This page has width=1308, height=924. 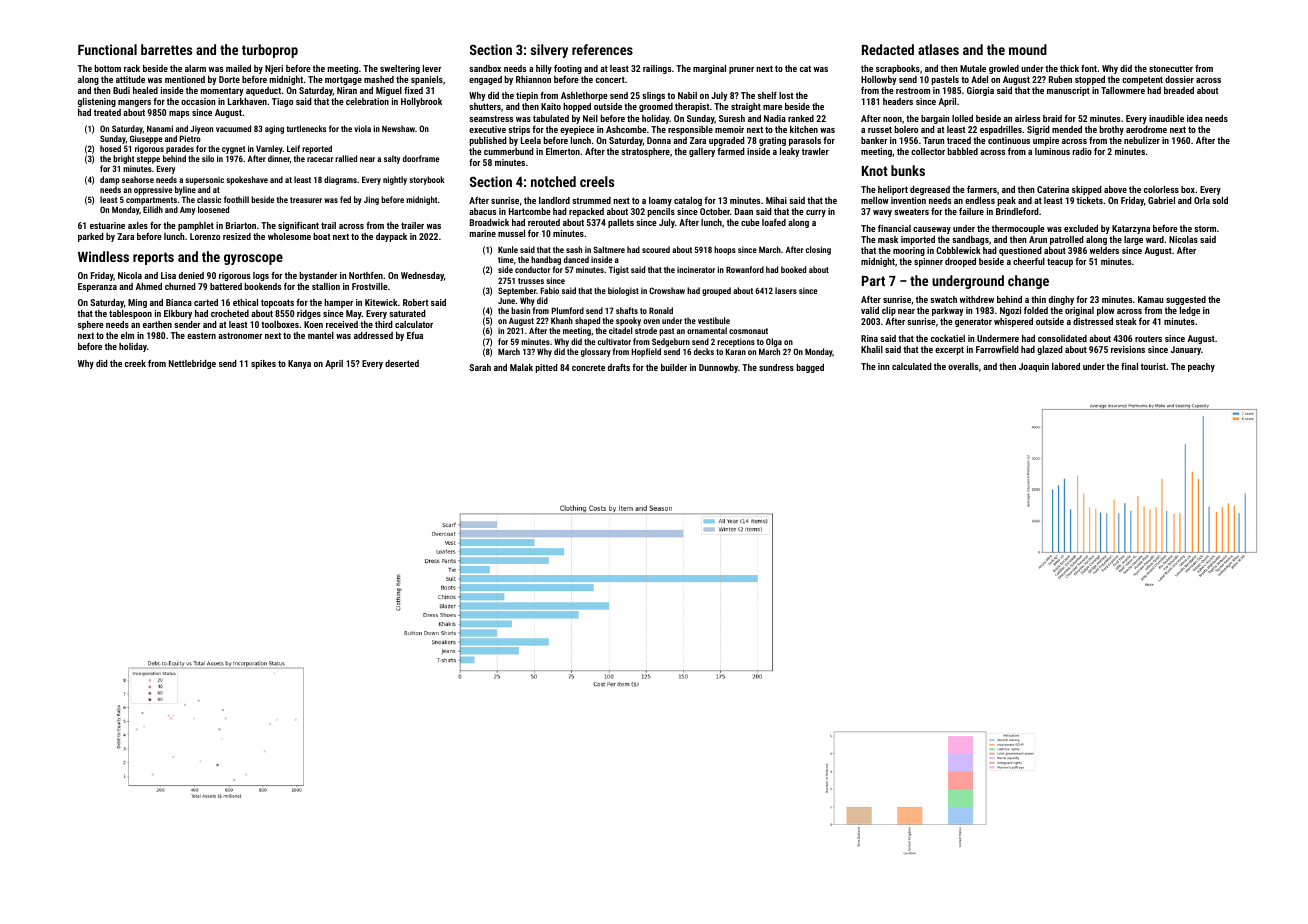 I want to click on idea, so click(x=1195, y=118).
